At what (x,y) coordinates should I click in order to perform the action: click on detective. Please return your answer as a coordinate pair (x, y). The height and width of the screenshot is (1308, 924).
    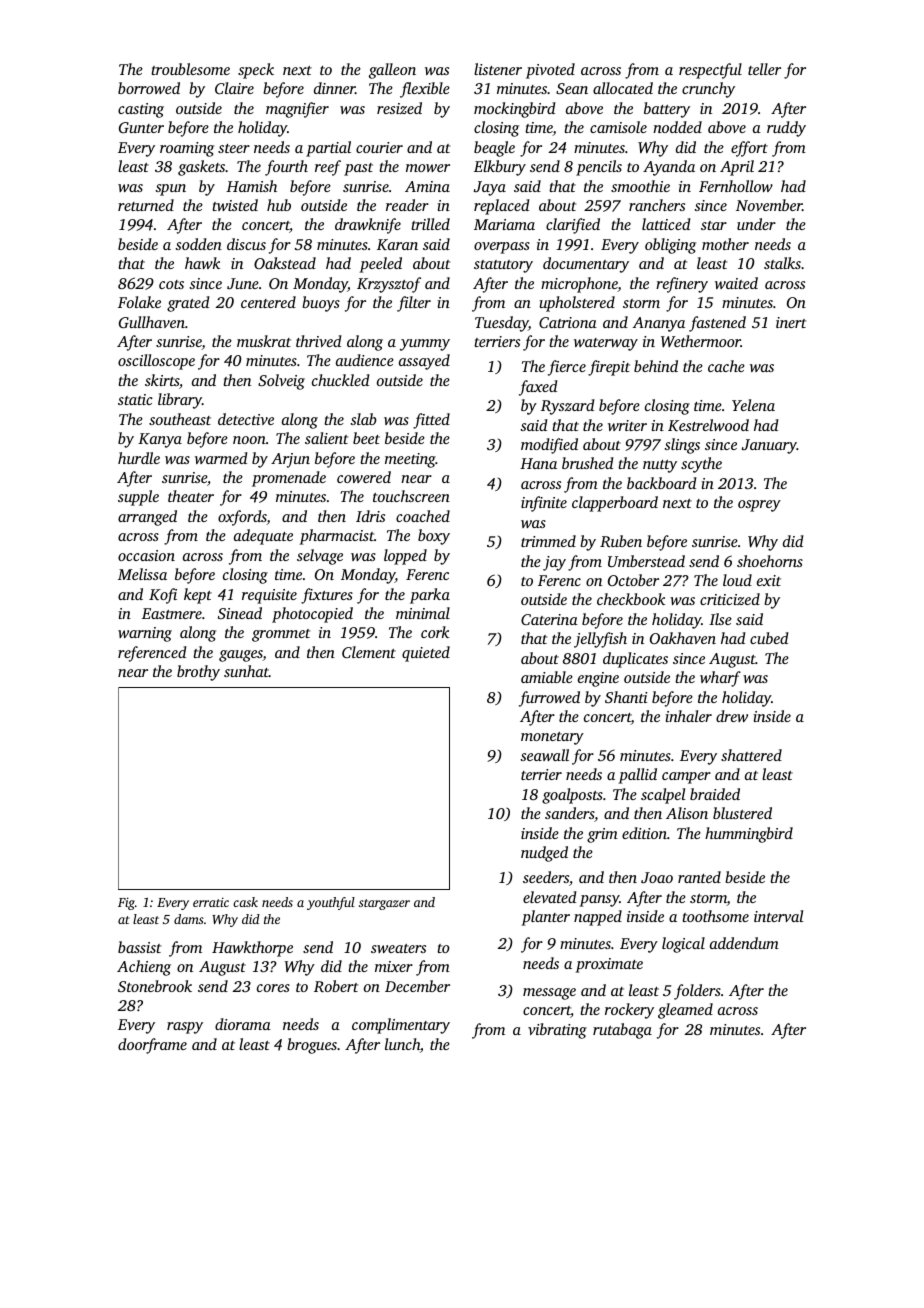
    Looking at the image, I should click on (246, 419).
